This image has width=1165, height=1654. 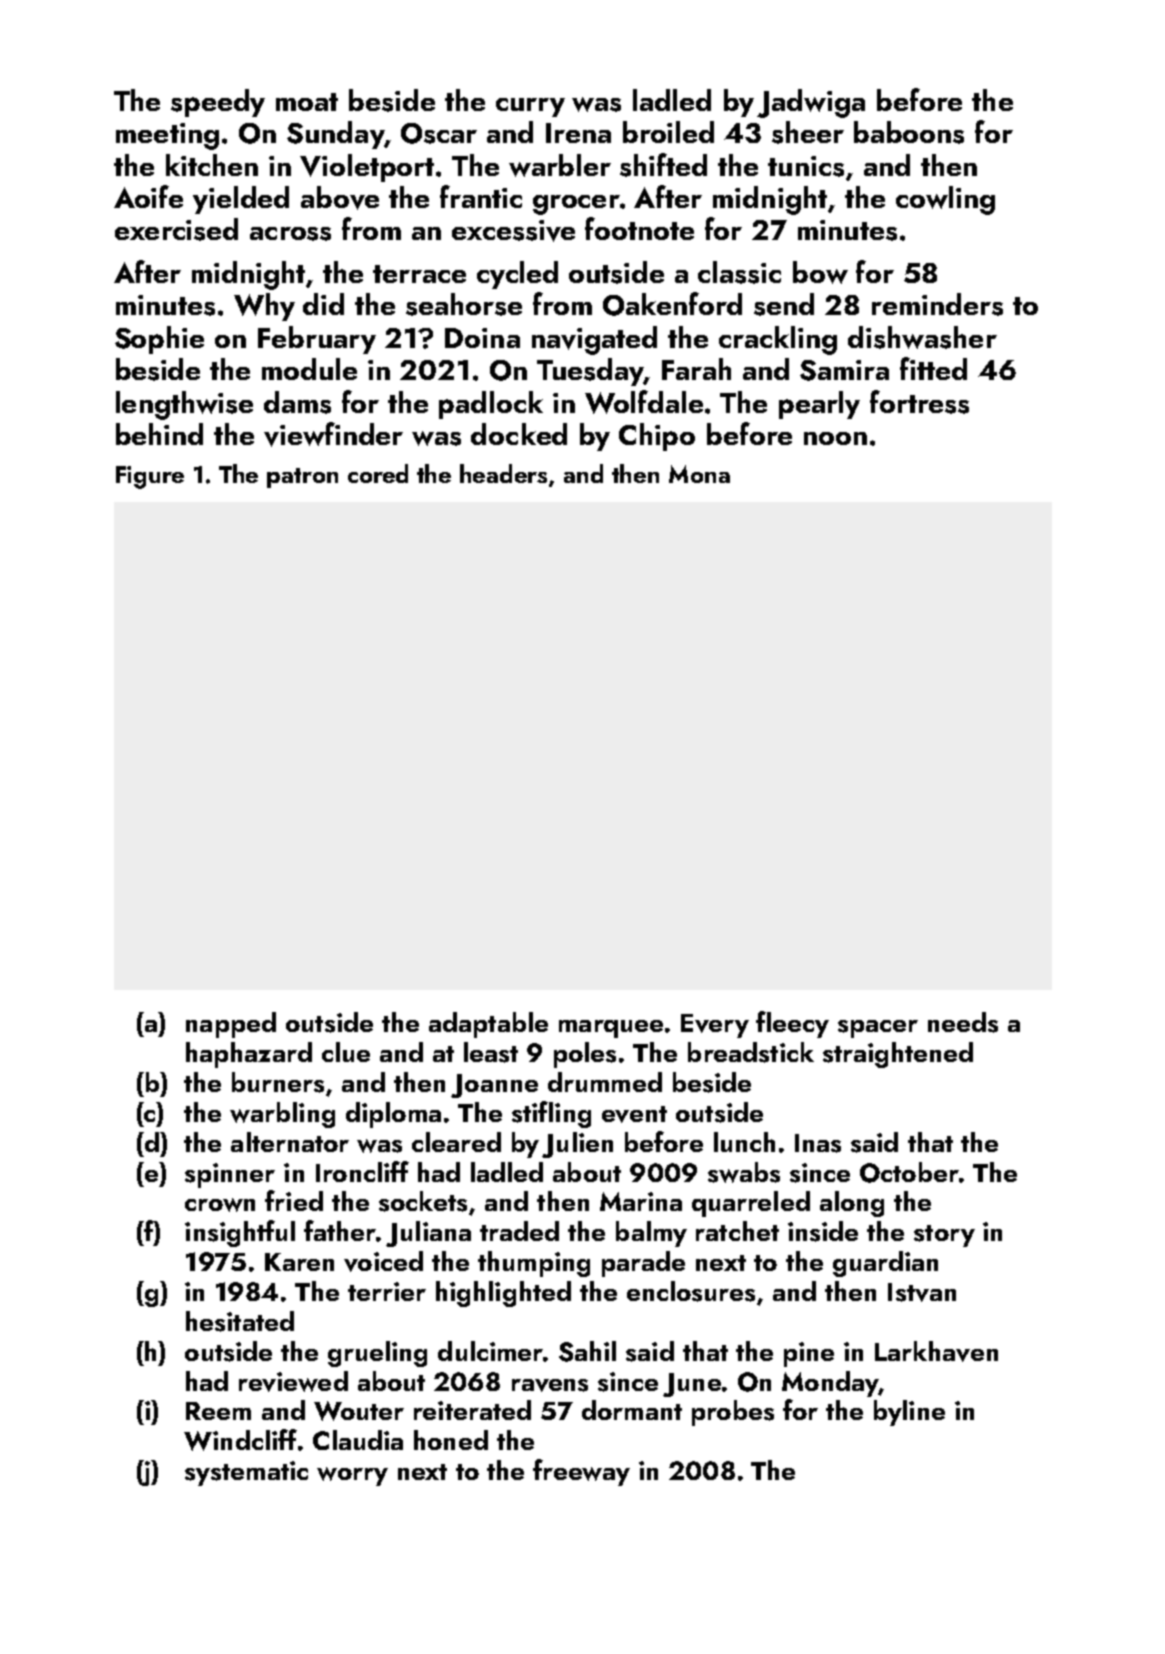 What do you see at coordinates (282, 1115) in the image?
I see `warbling` at bounding box center [282, 1115].
